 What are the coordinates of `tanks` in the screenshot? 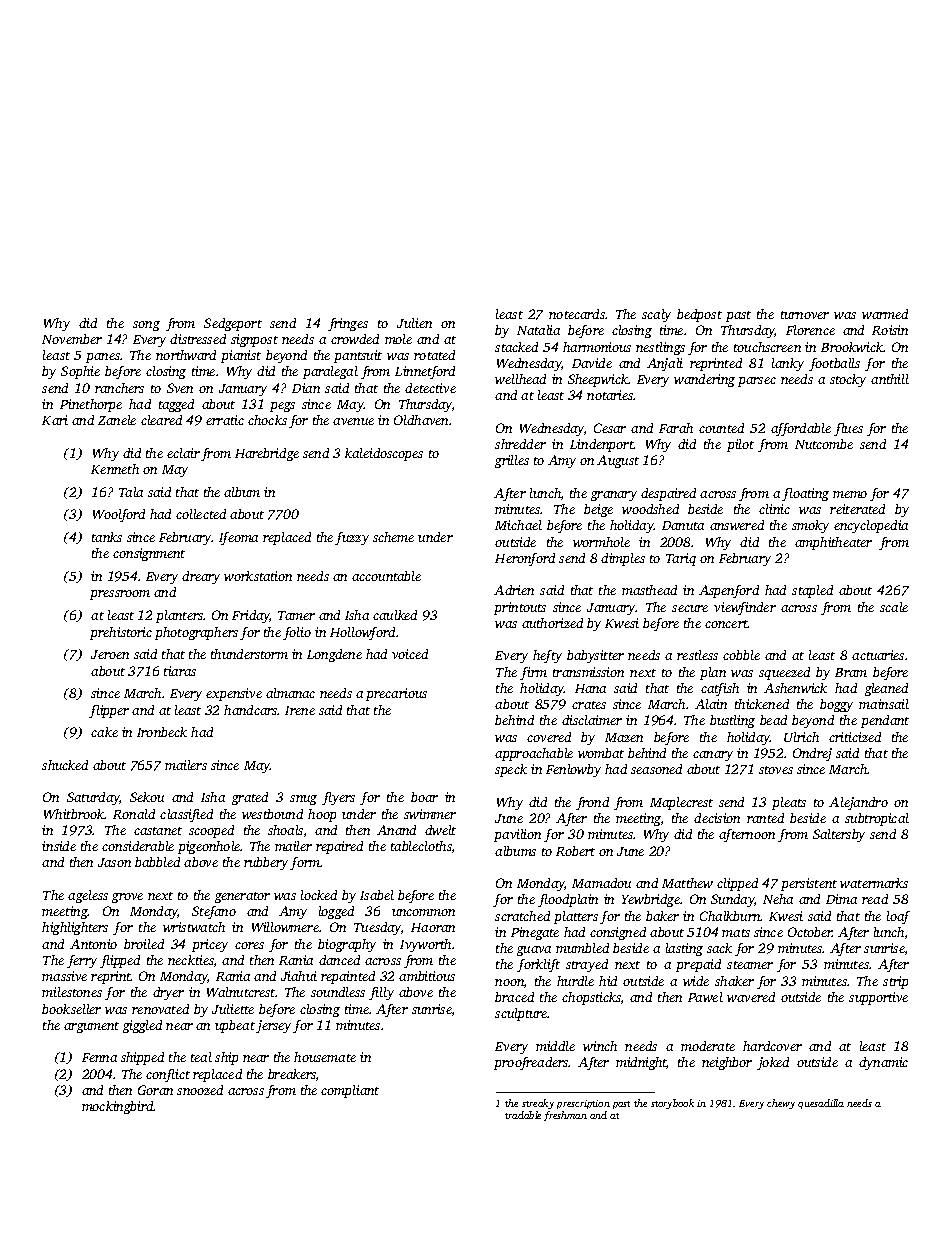 It's located at (107, 537).
